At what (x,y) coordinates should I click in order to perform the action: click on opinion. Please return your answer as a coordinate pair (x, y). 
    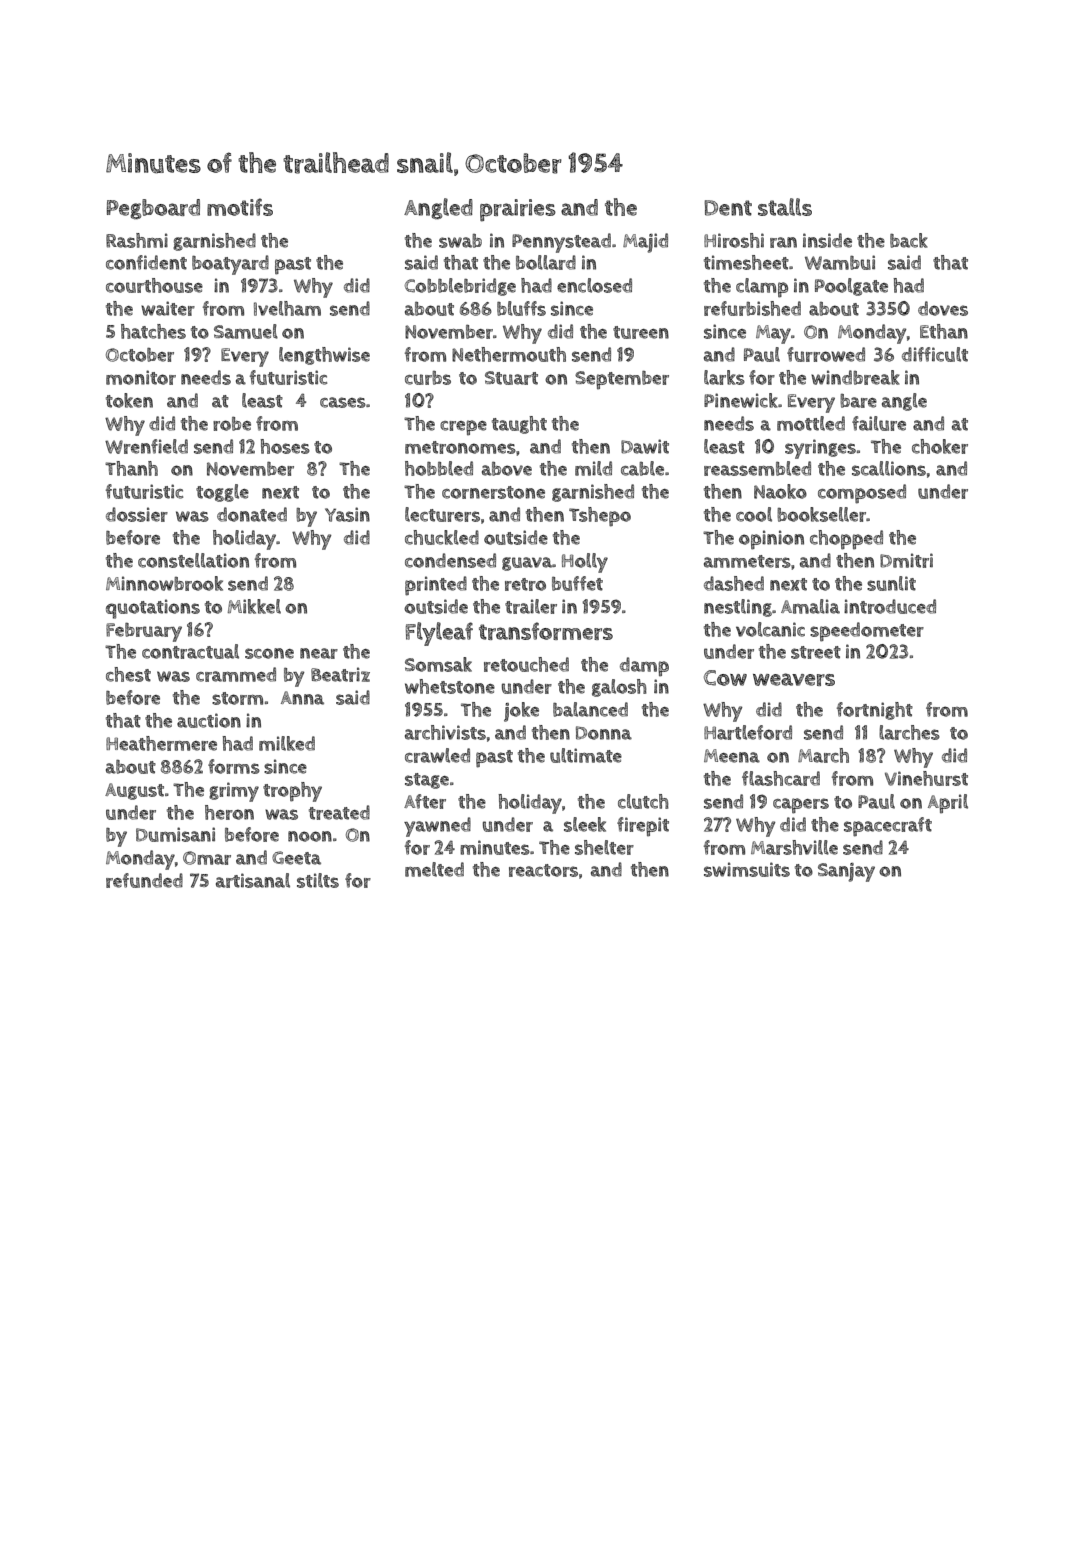
    Looking at the image, I should click on (771, 540).
